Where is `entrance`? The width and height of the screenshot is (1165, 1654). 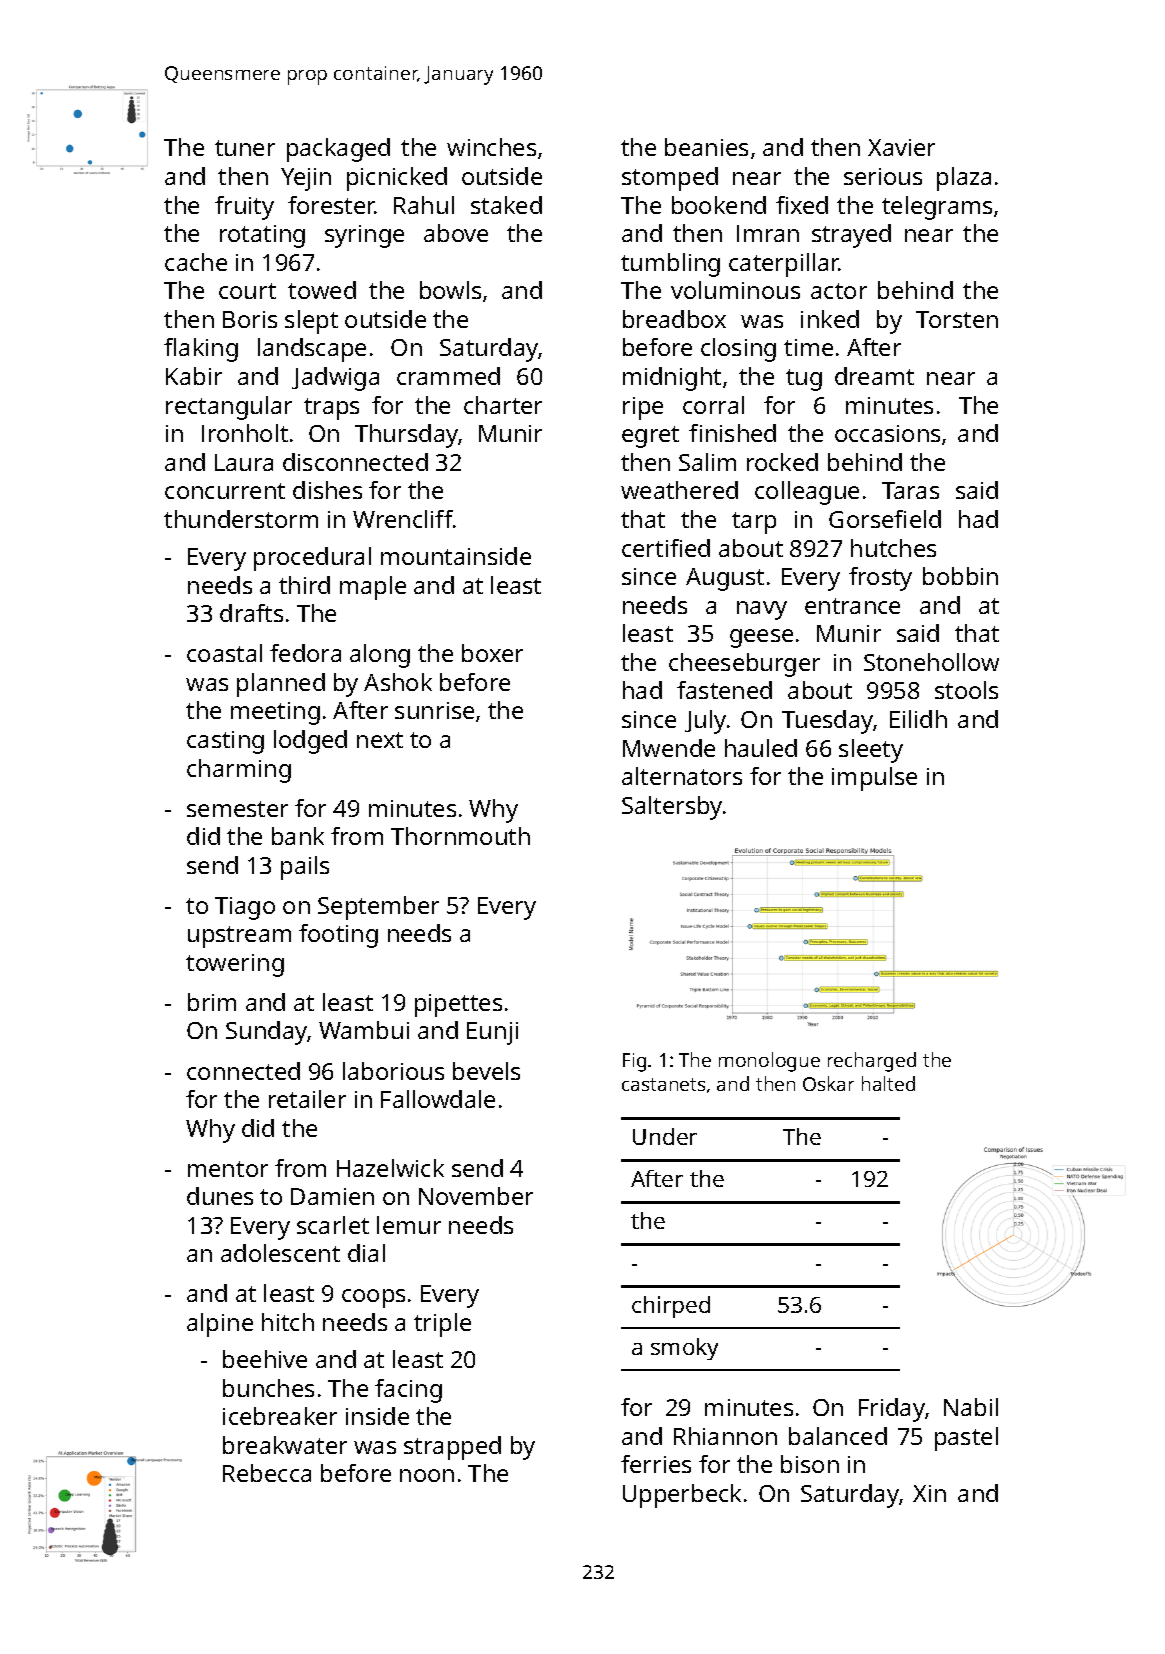
entrance is located at coordinates (852, 606).
